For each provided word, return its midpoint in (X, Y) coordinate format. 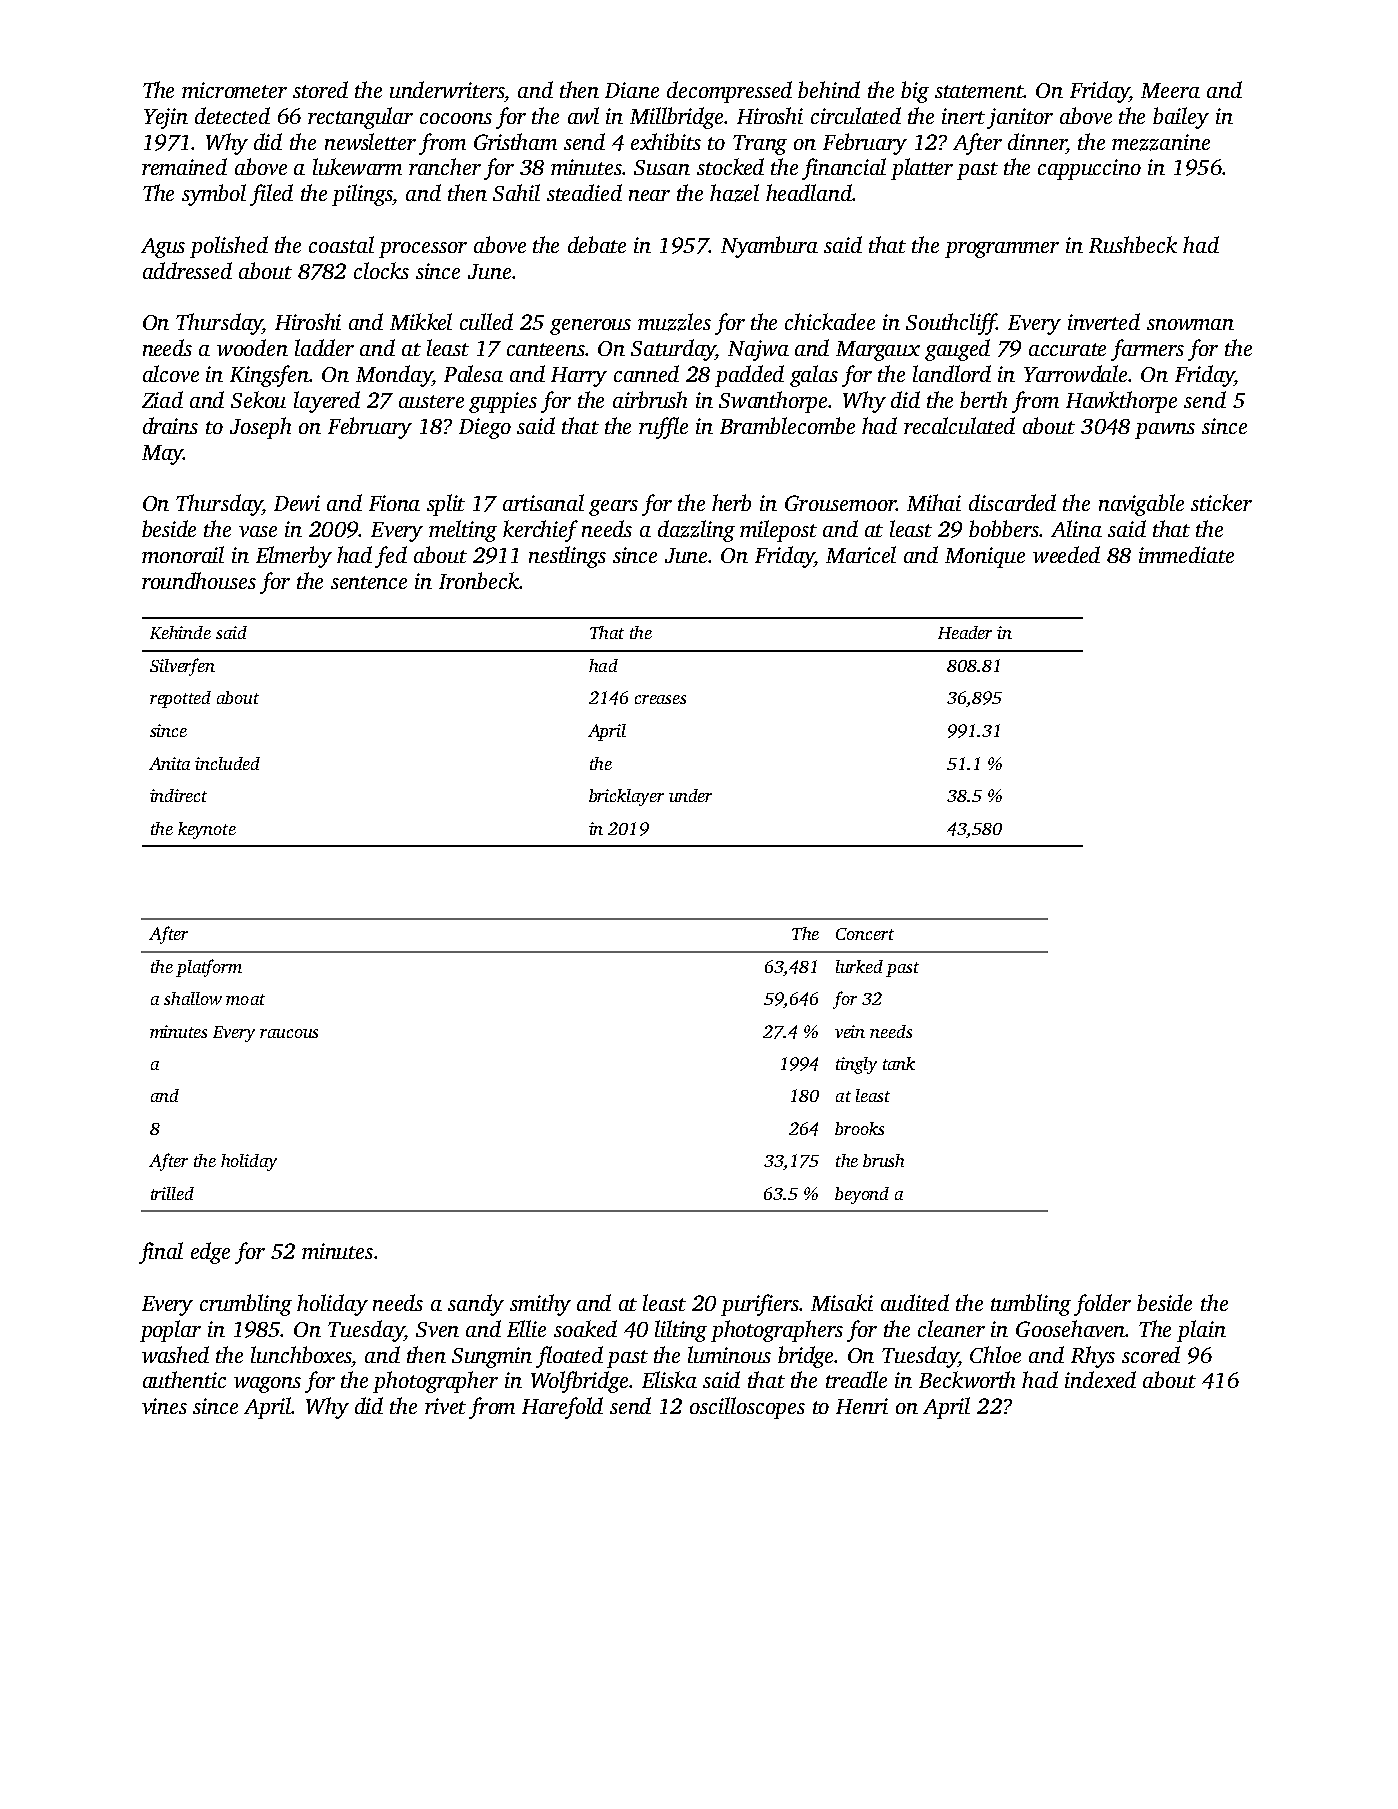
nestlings (567, 557)
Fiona (394, 503)
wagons (267, 1385)
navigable (1141, 505)
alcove (171, 373)
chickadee (830, 321)
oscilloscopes (747, 1408)
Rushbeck (1133, 244)
